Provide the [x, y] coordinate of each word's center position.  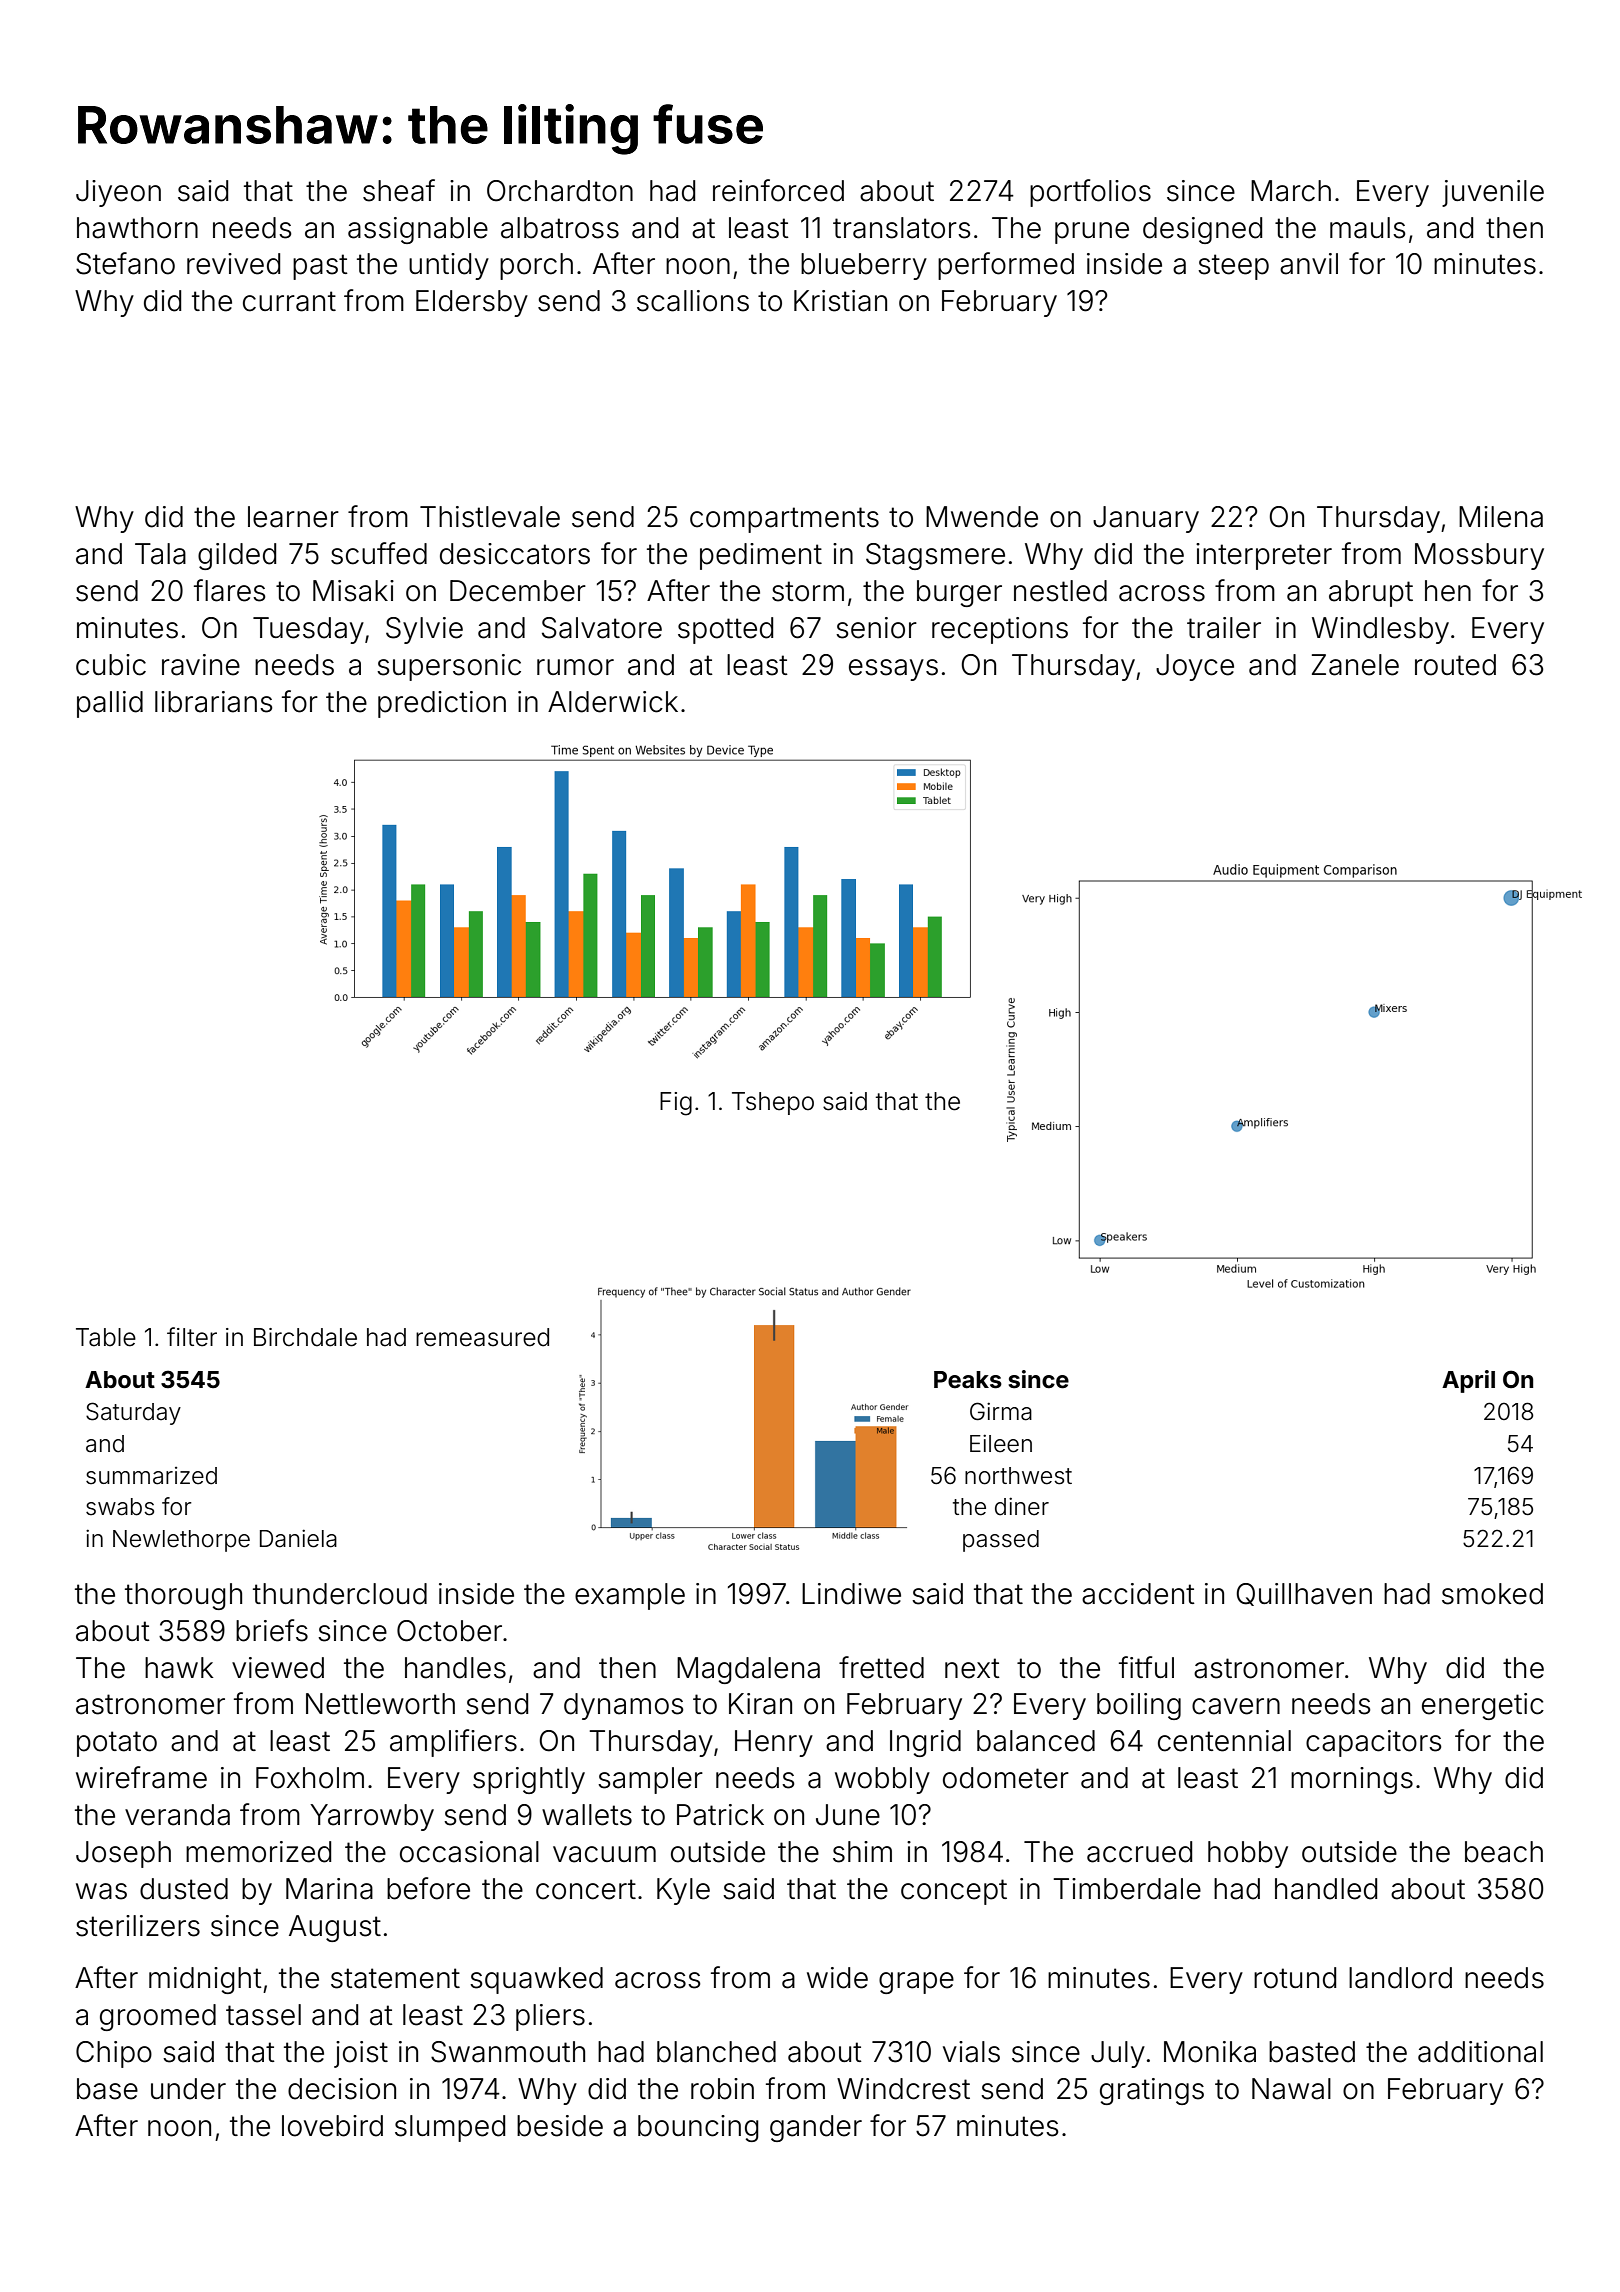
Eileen [1001, 1443]
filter [192, 1337]
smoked [1492, 1594]
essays [893, 670]
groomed [158, 2017]
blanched [716, 2052]
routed [1455, 665]
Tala [160, 554]
